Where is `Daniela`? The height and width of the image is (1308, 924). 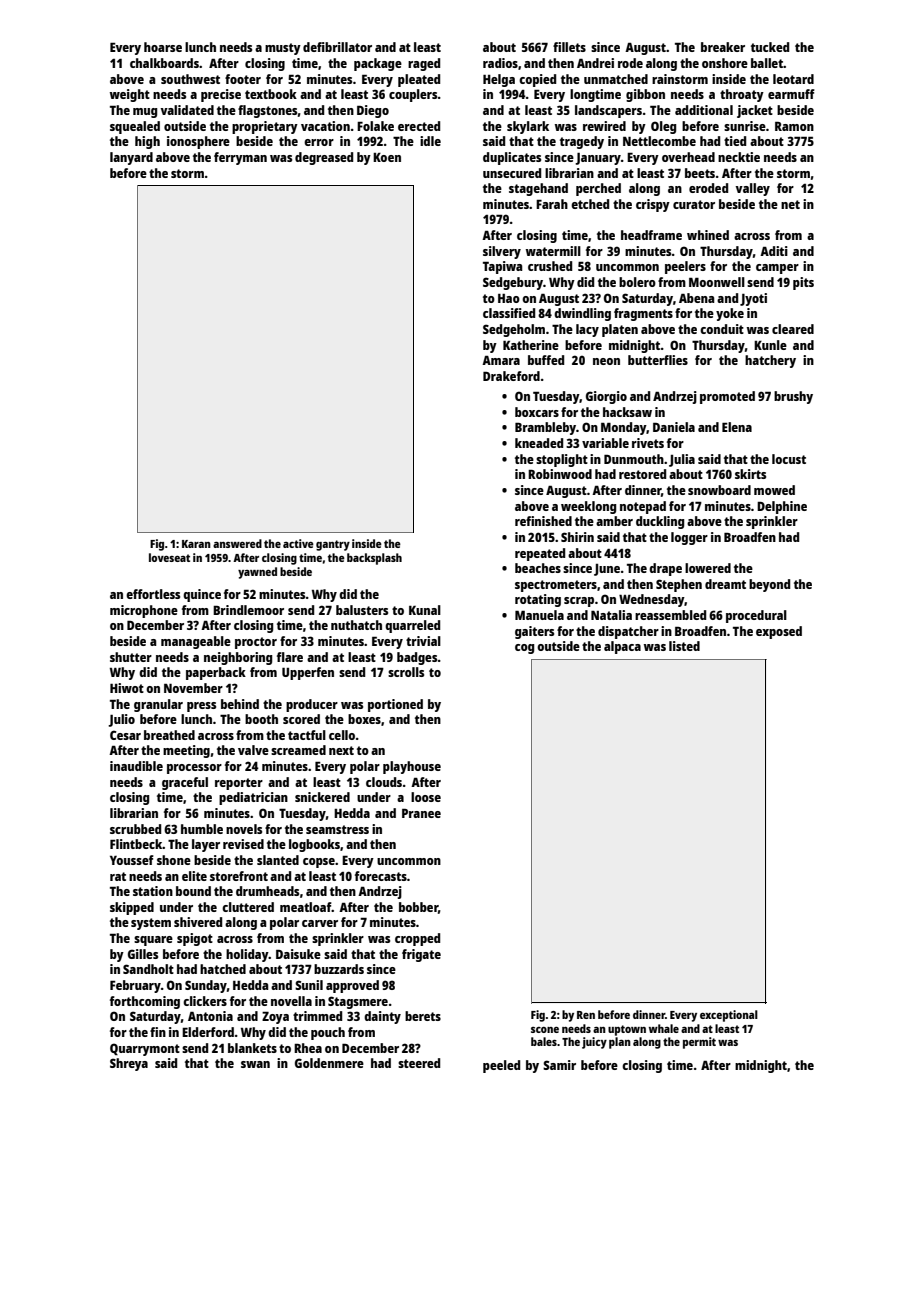
Daniela is located at coordinates (674, 427).
